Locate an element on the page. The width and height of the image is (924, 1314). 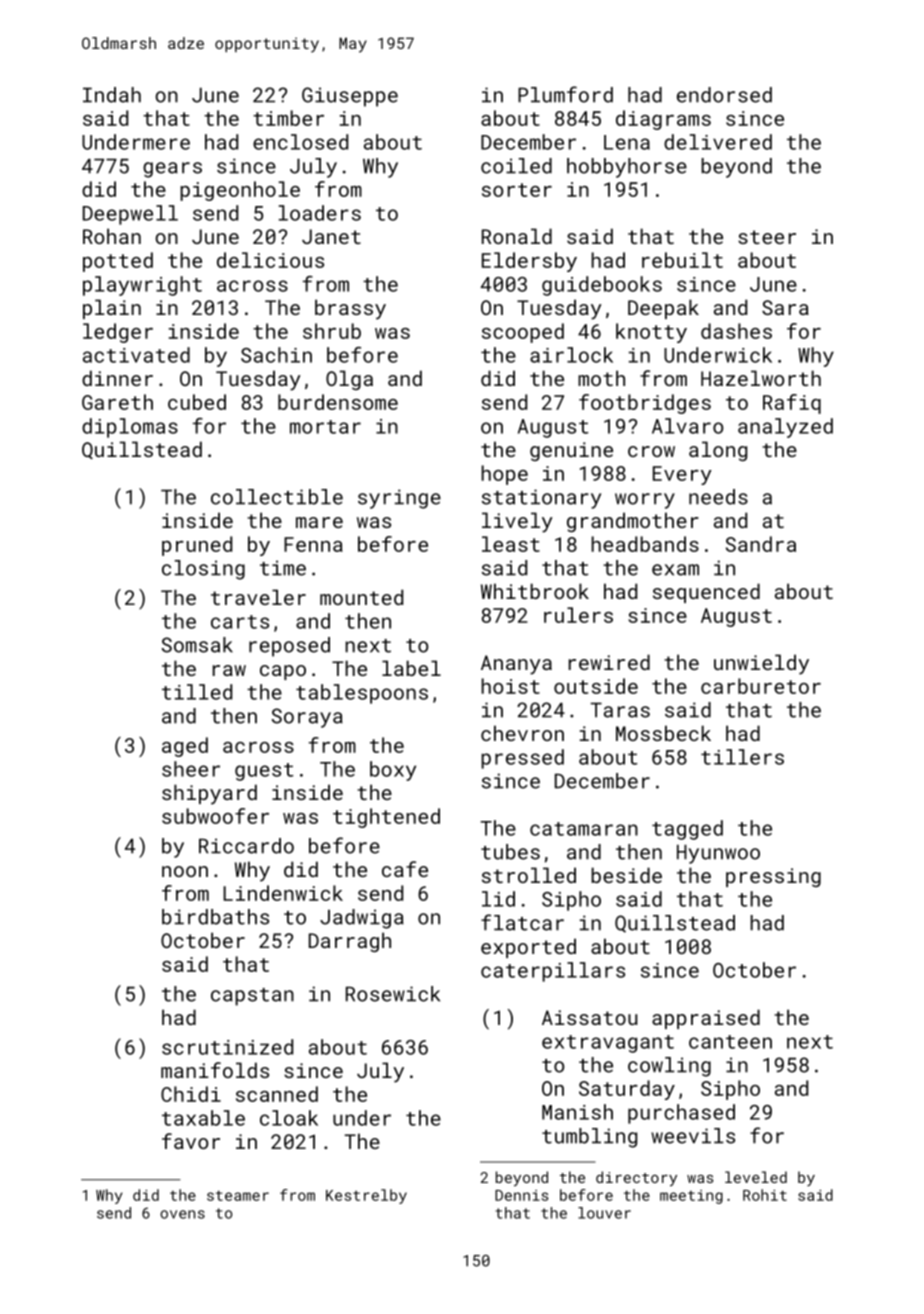
Giuseppe is located at coordinates (350, 97).
